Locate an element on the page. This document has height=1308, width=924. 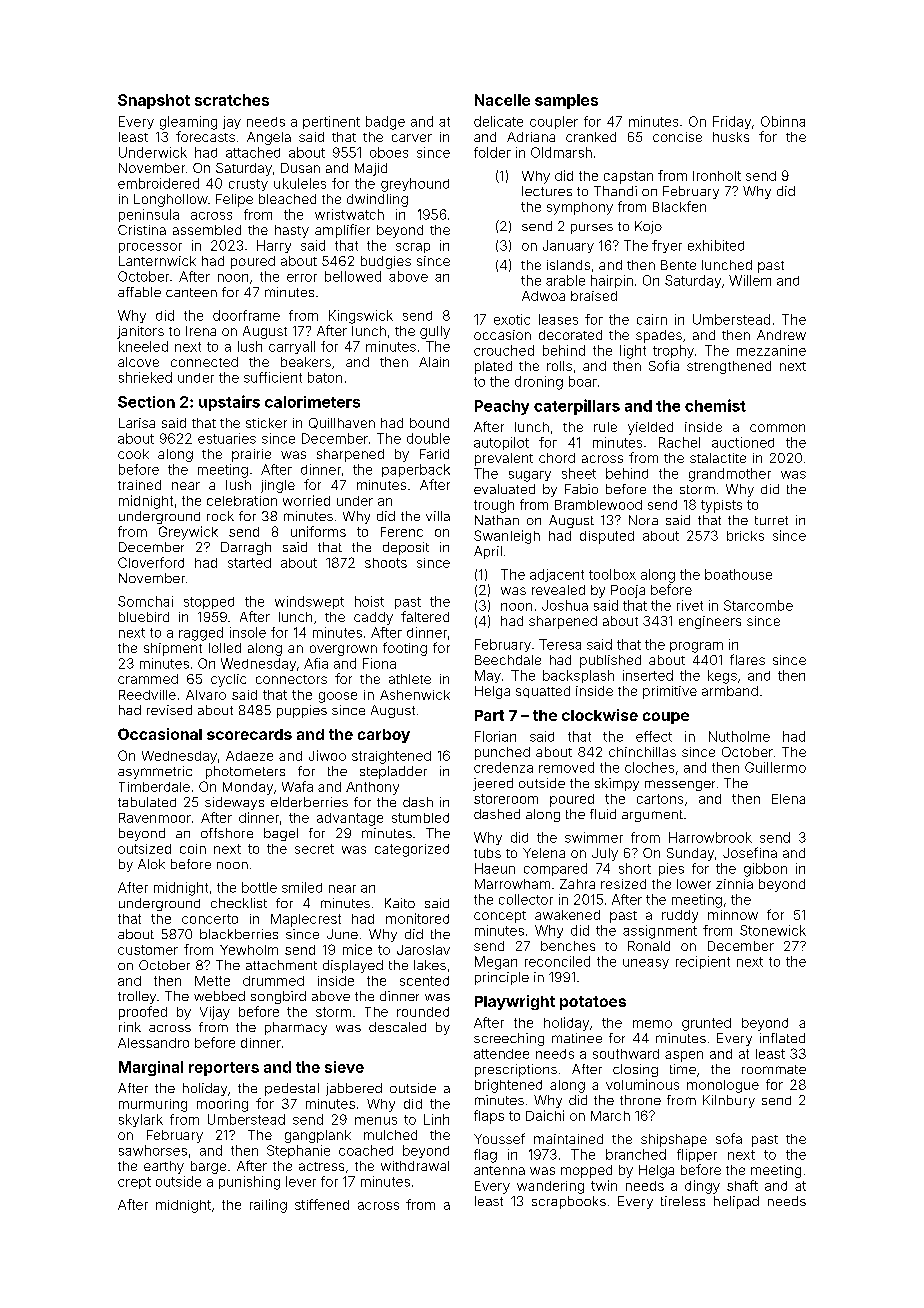
Ironholt is located at coordinates (717, 176).
